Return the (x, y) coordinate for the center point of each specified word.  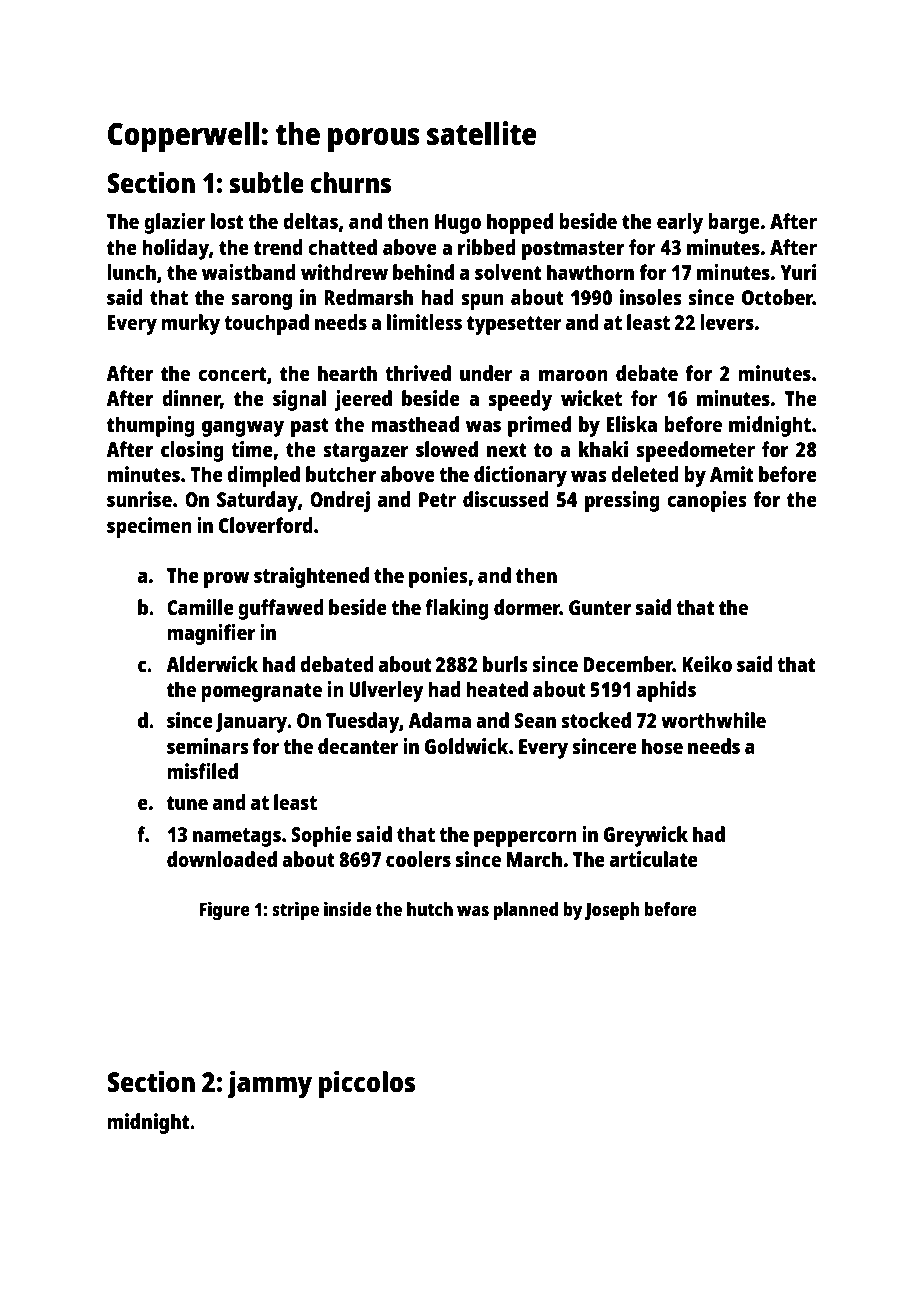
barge (734, 223)
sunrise (139, 499)
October (777, 297)
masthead (415, 424)
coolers (418, 859)
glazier (174, 223)
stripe (295, 911)
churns (350, 182)
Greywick (646, 836)
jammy (270, 1084)
